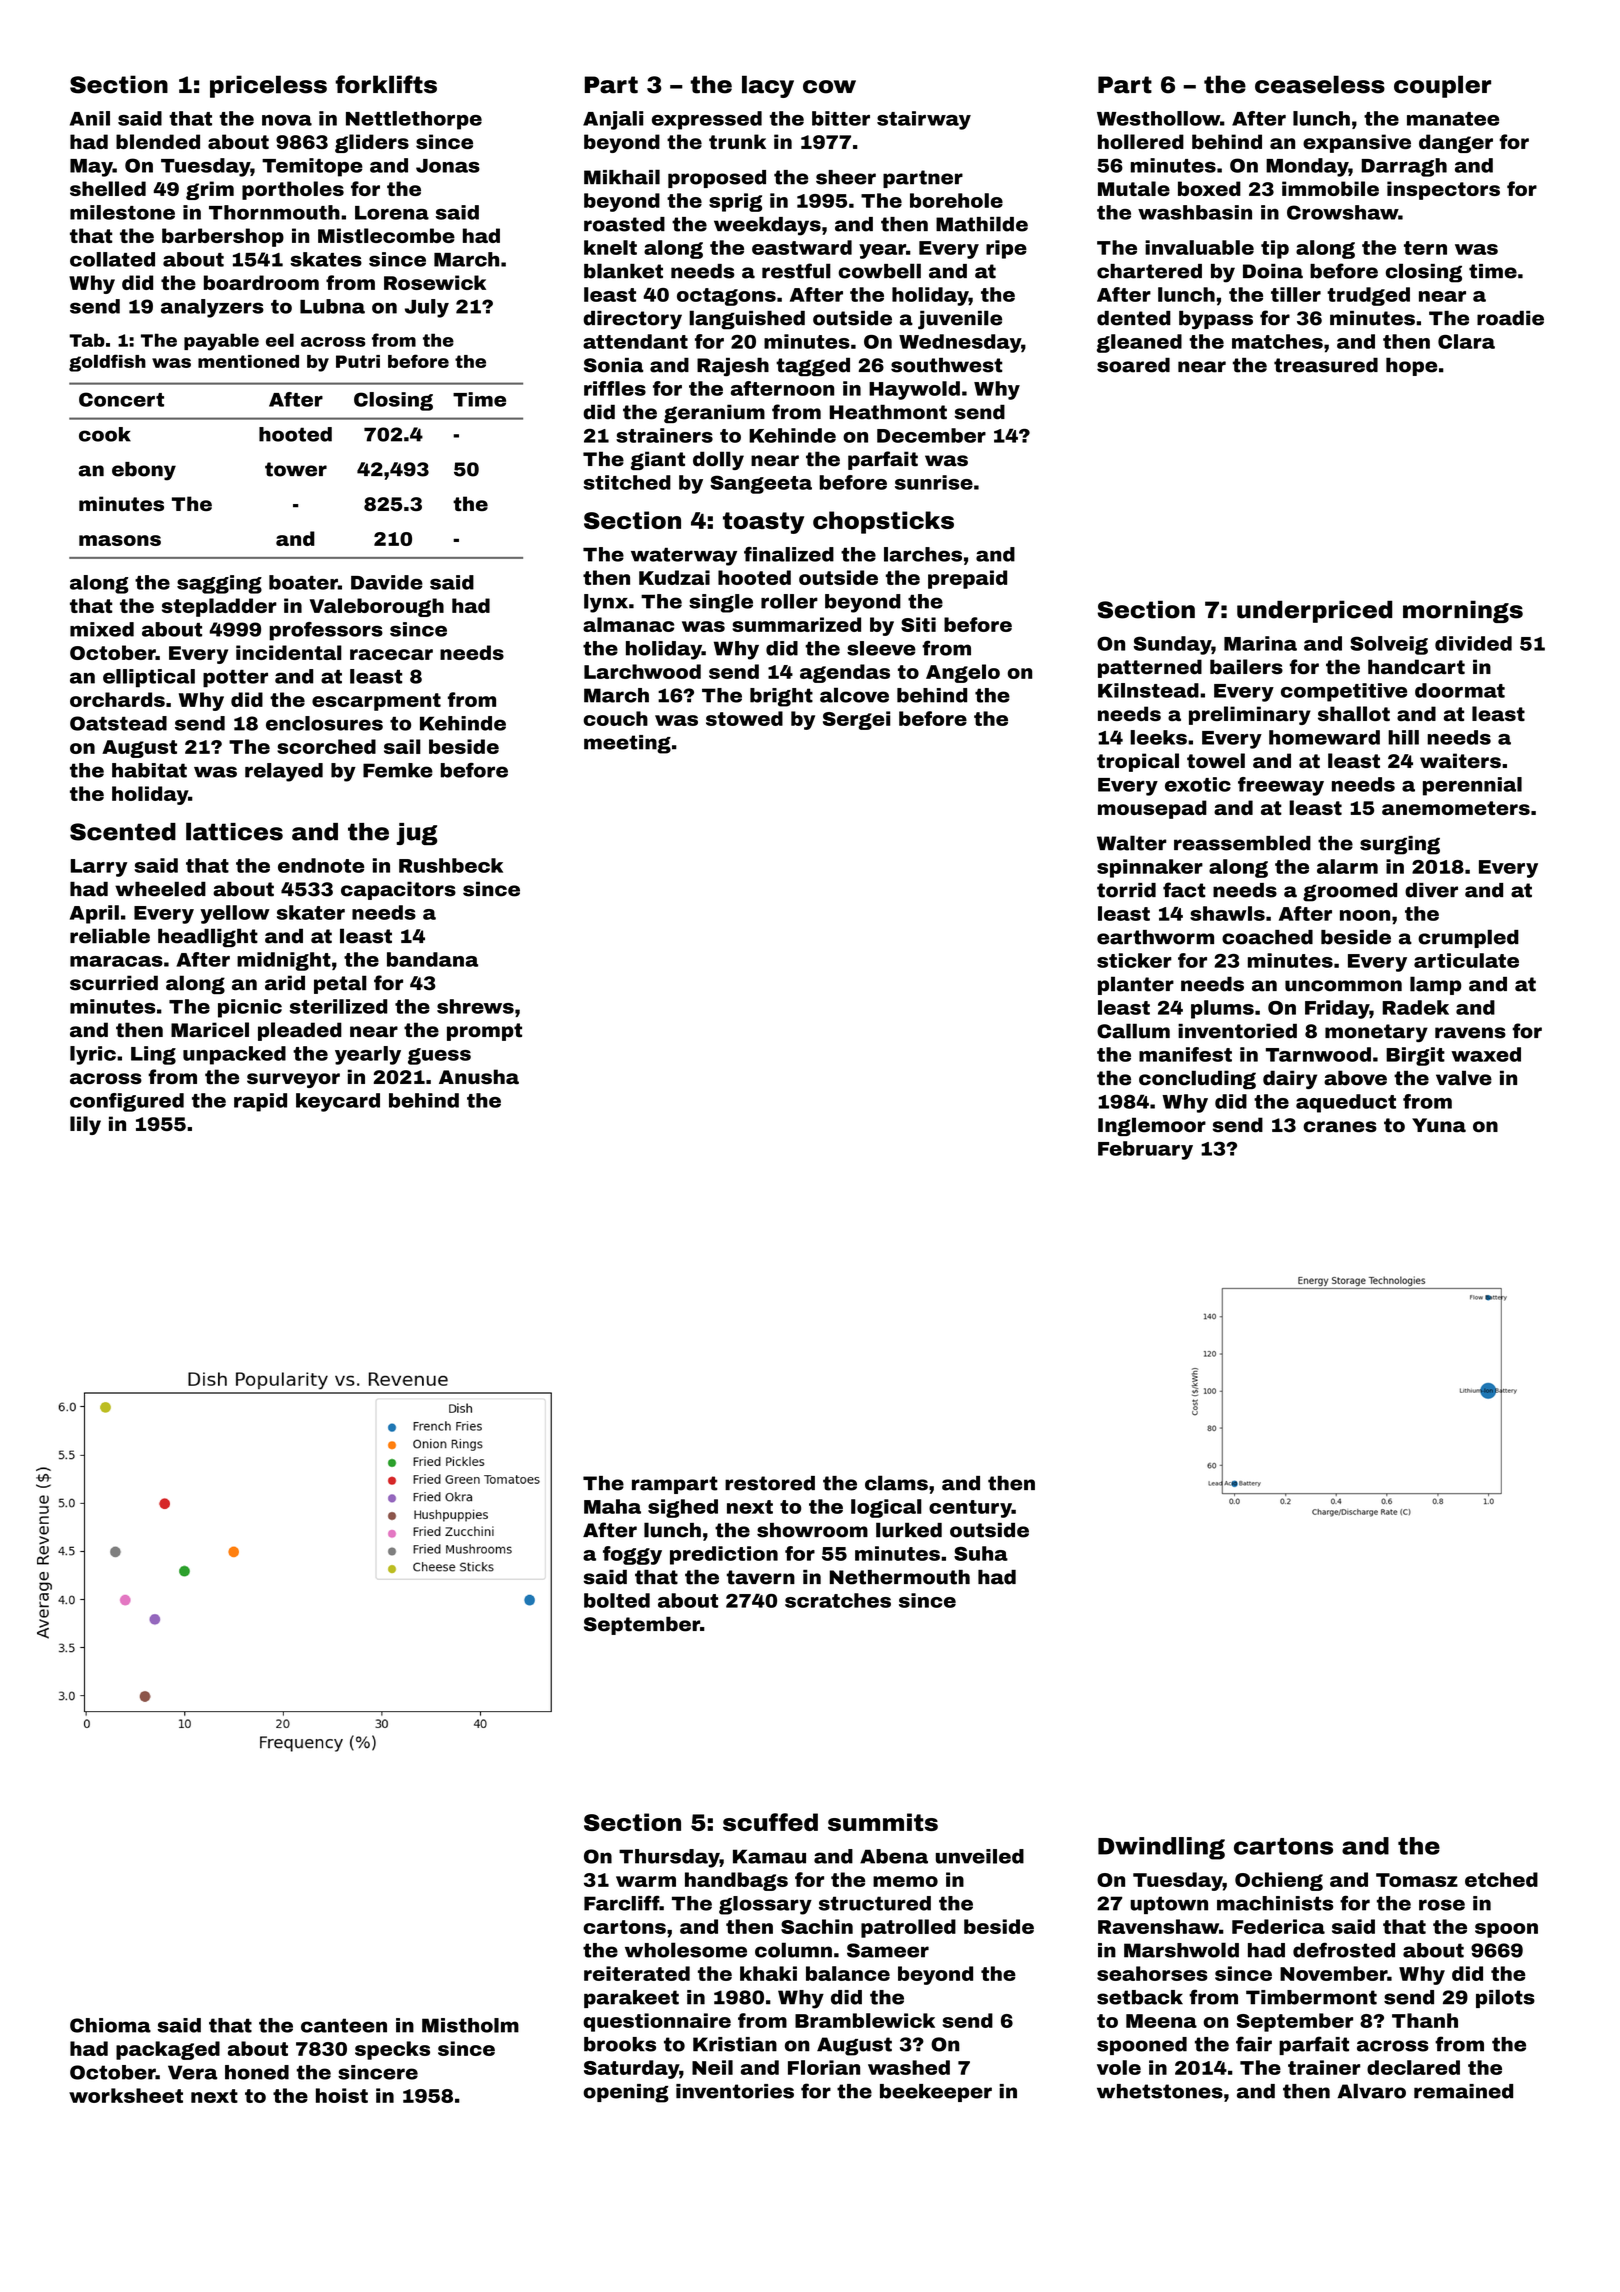 This screenshot has width=1620, height=2292. What do you see at coordinates (268, 86) in the screenshot?
I see `priceless` at bounding box center [268, 86].
